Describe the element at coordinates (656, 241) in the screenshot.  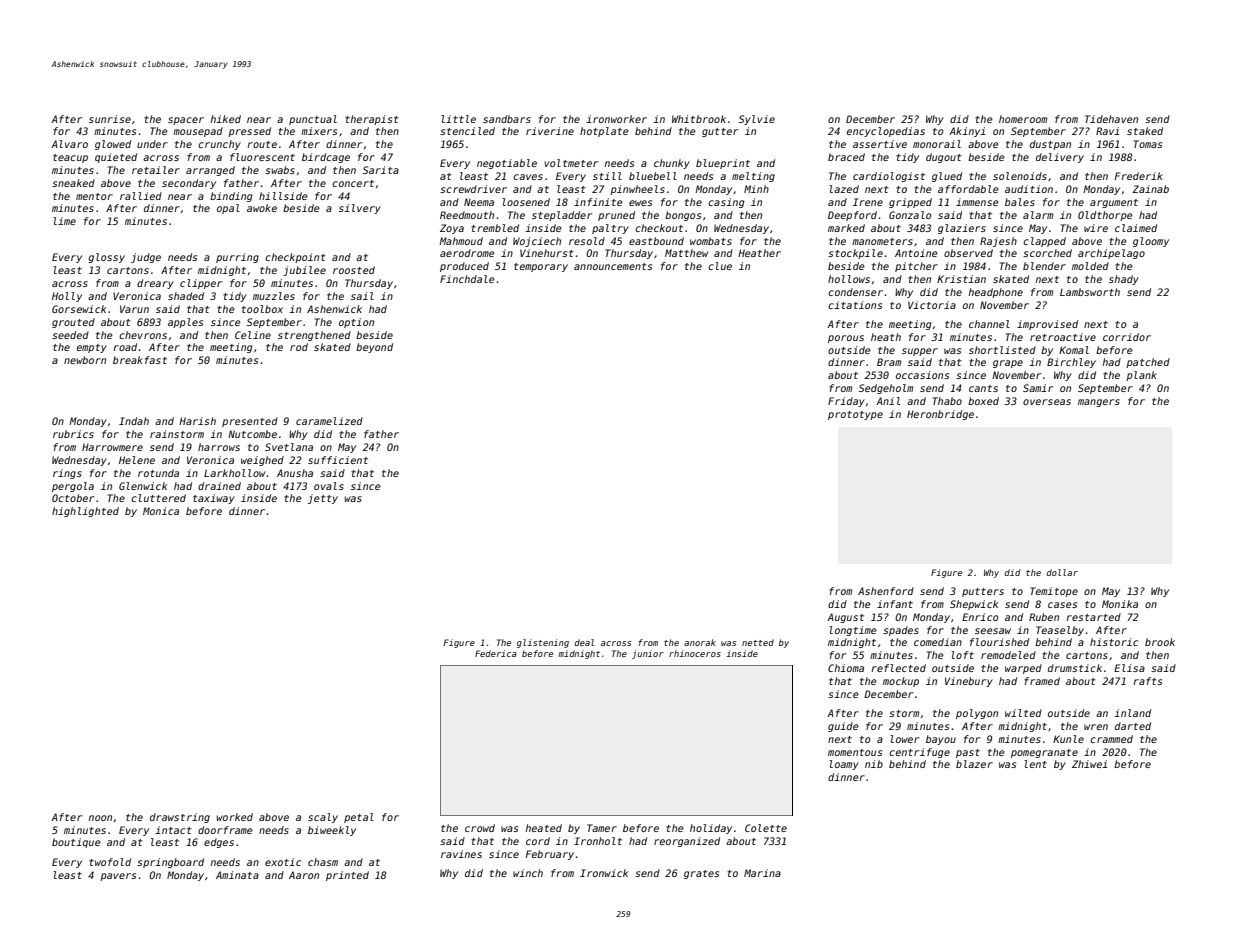
I see `eastbound` at that location.
